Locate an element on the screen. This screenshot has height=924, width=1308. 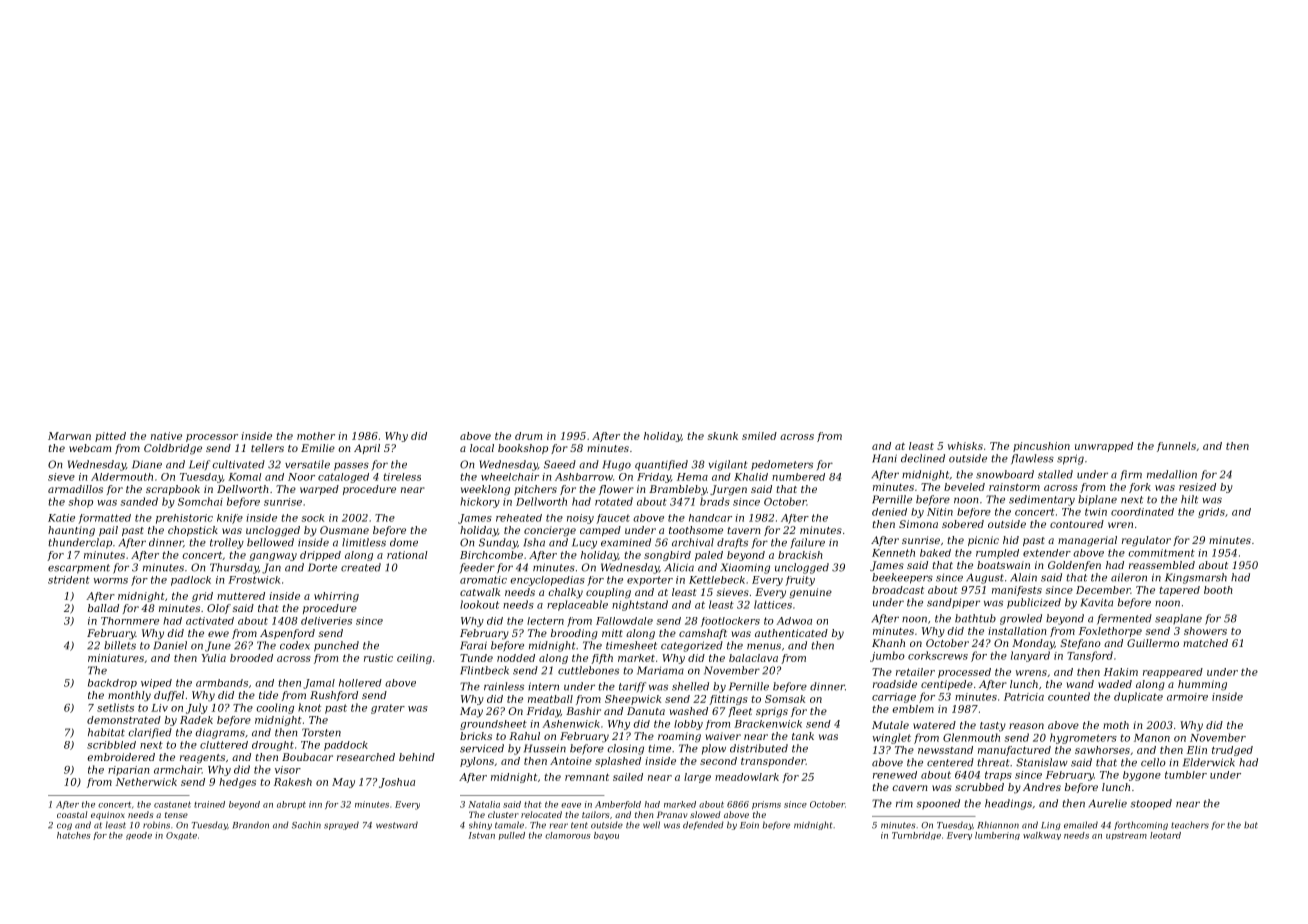
December is located at coordinates (1103, 590).
